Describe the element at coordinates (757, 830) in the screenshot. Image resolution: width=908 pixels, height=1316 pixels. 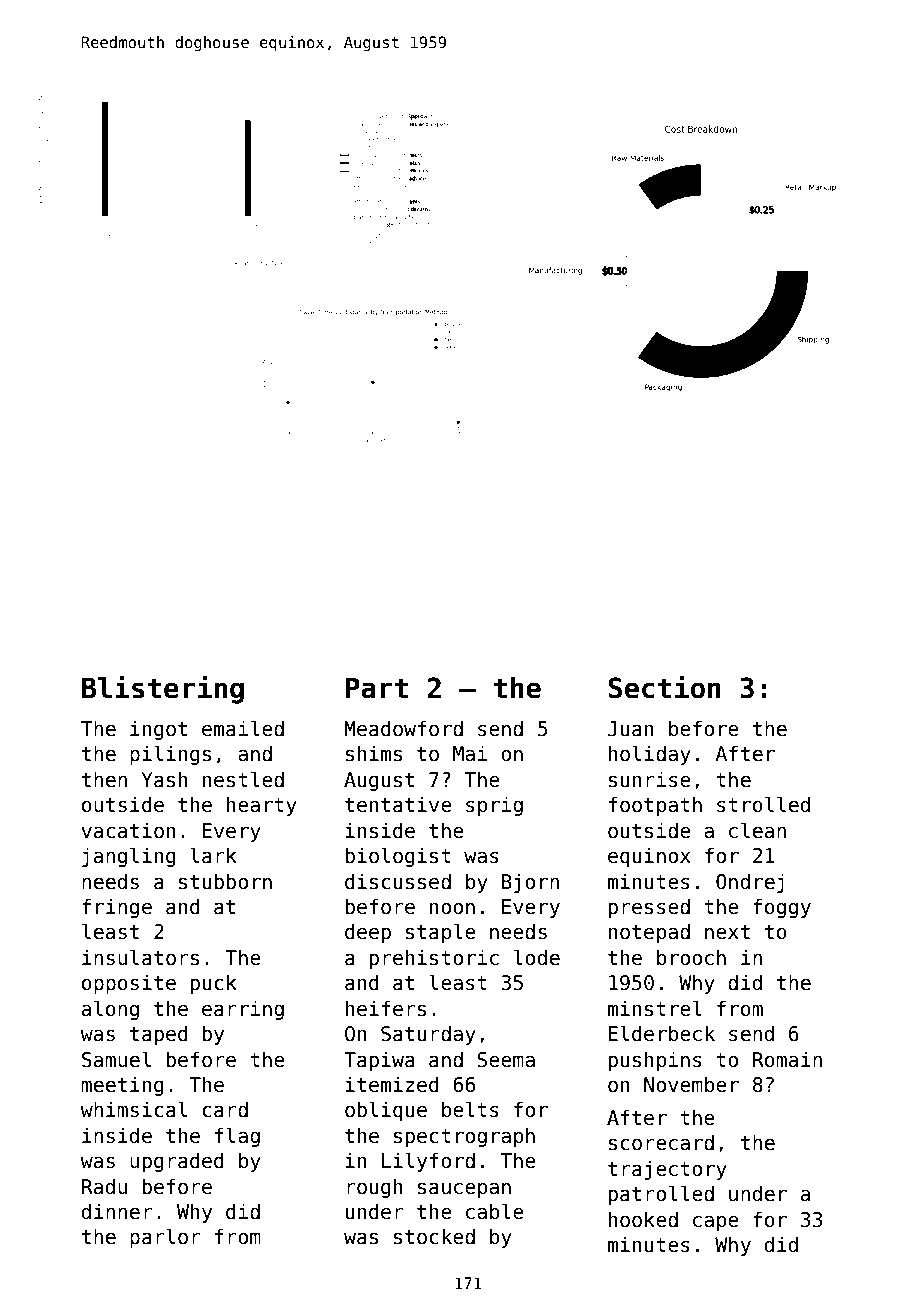
I see `clean` at that location.
